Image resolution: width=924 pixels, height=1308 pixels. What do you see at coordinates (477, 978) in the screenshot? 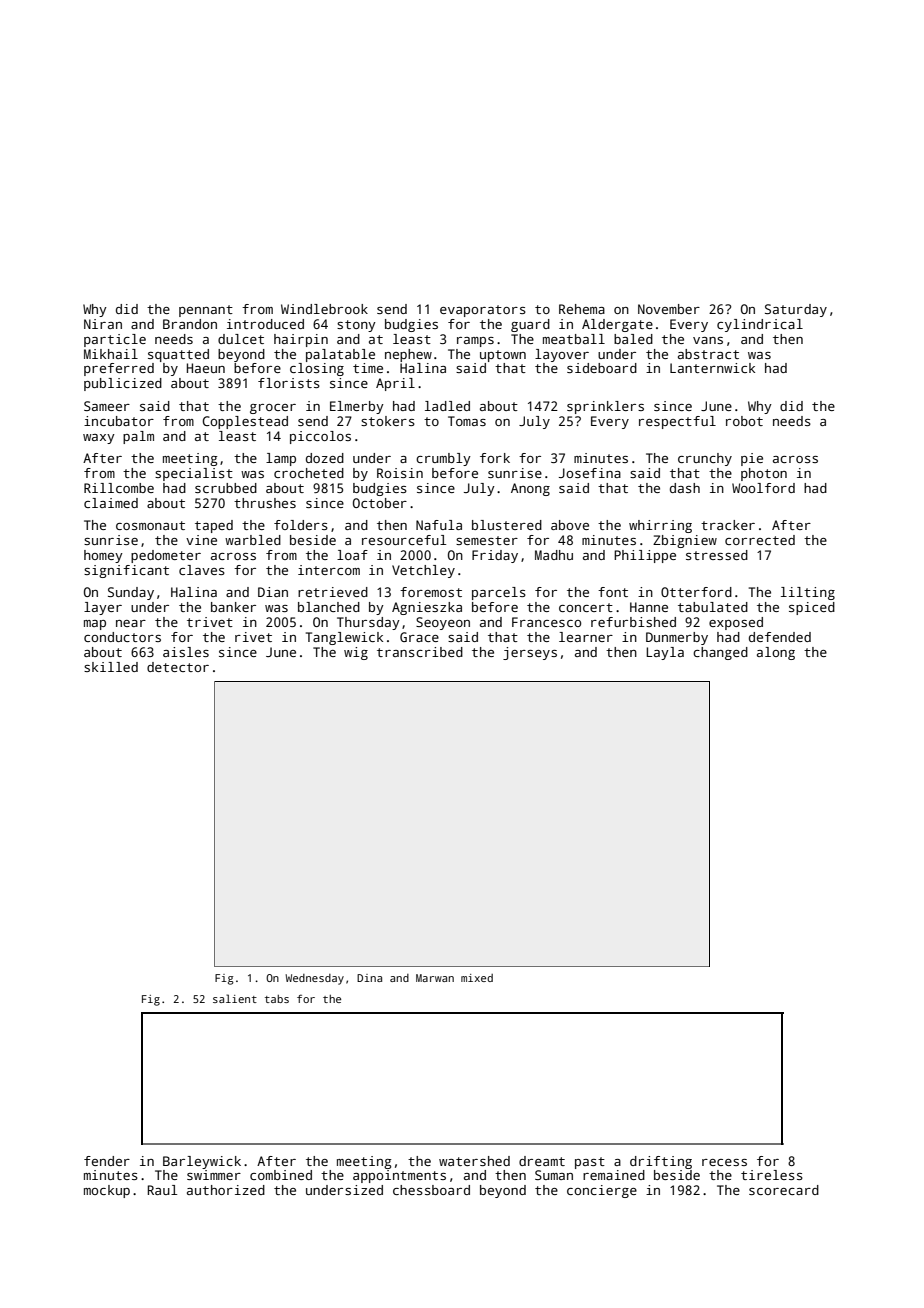
I see `mixed` at bounding box center [477, 978].
